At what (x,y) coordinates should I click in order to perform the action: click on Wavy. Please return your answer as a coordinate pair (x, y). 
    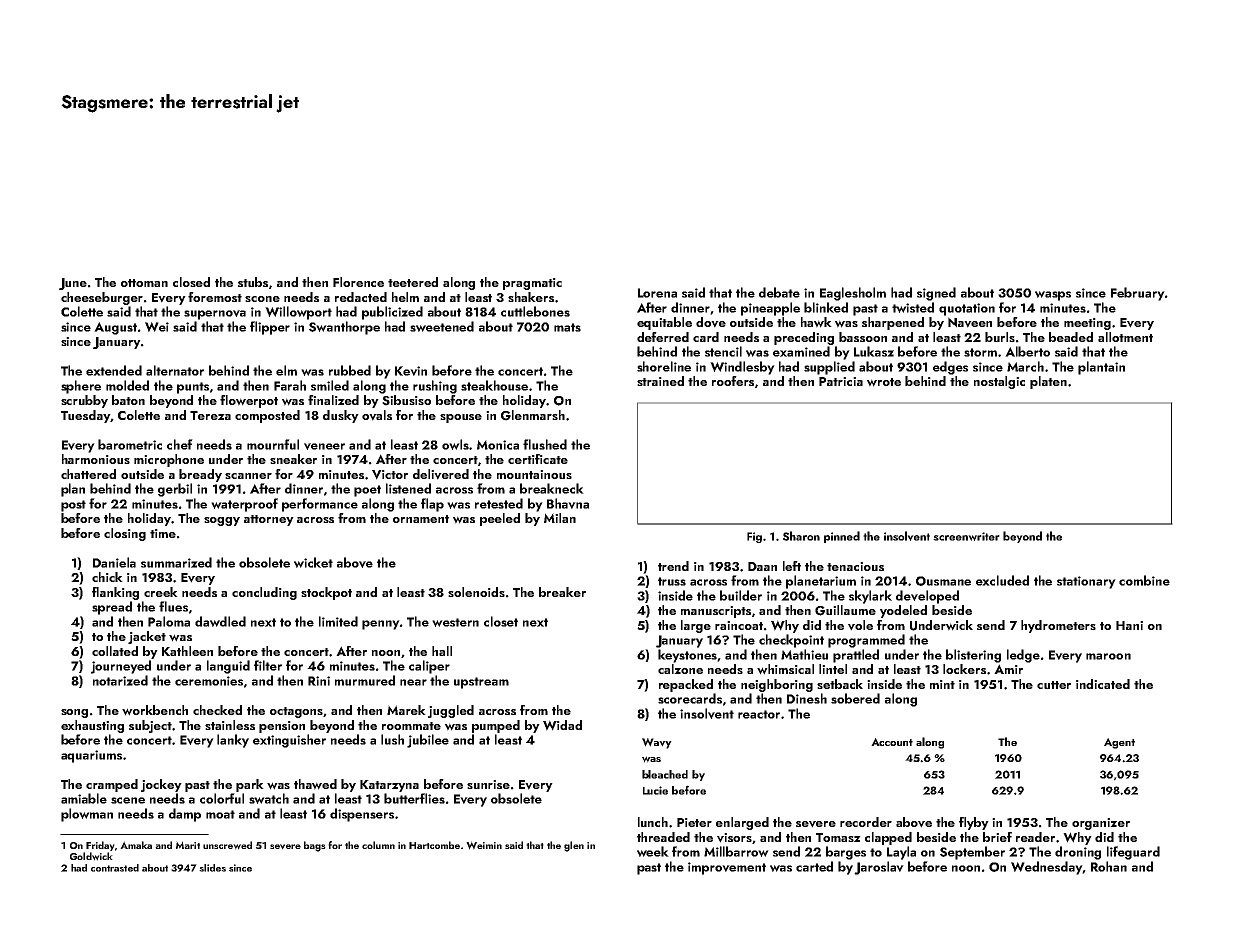
    Looking at the image, I should click on (657, 743).
